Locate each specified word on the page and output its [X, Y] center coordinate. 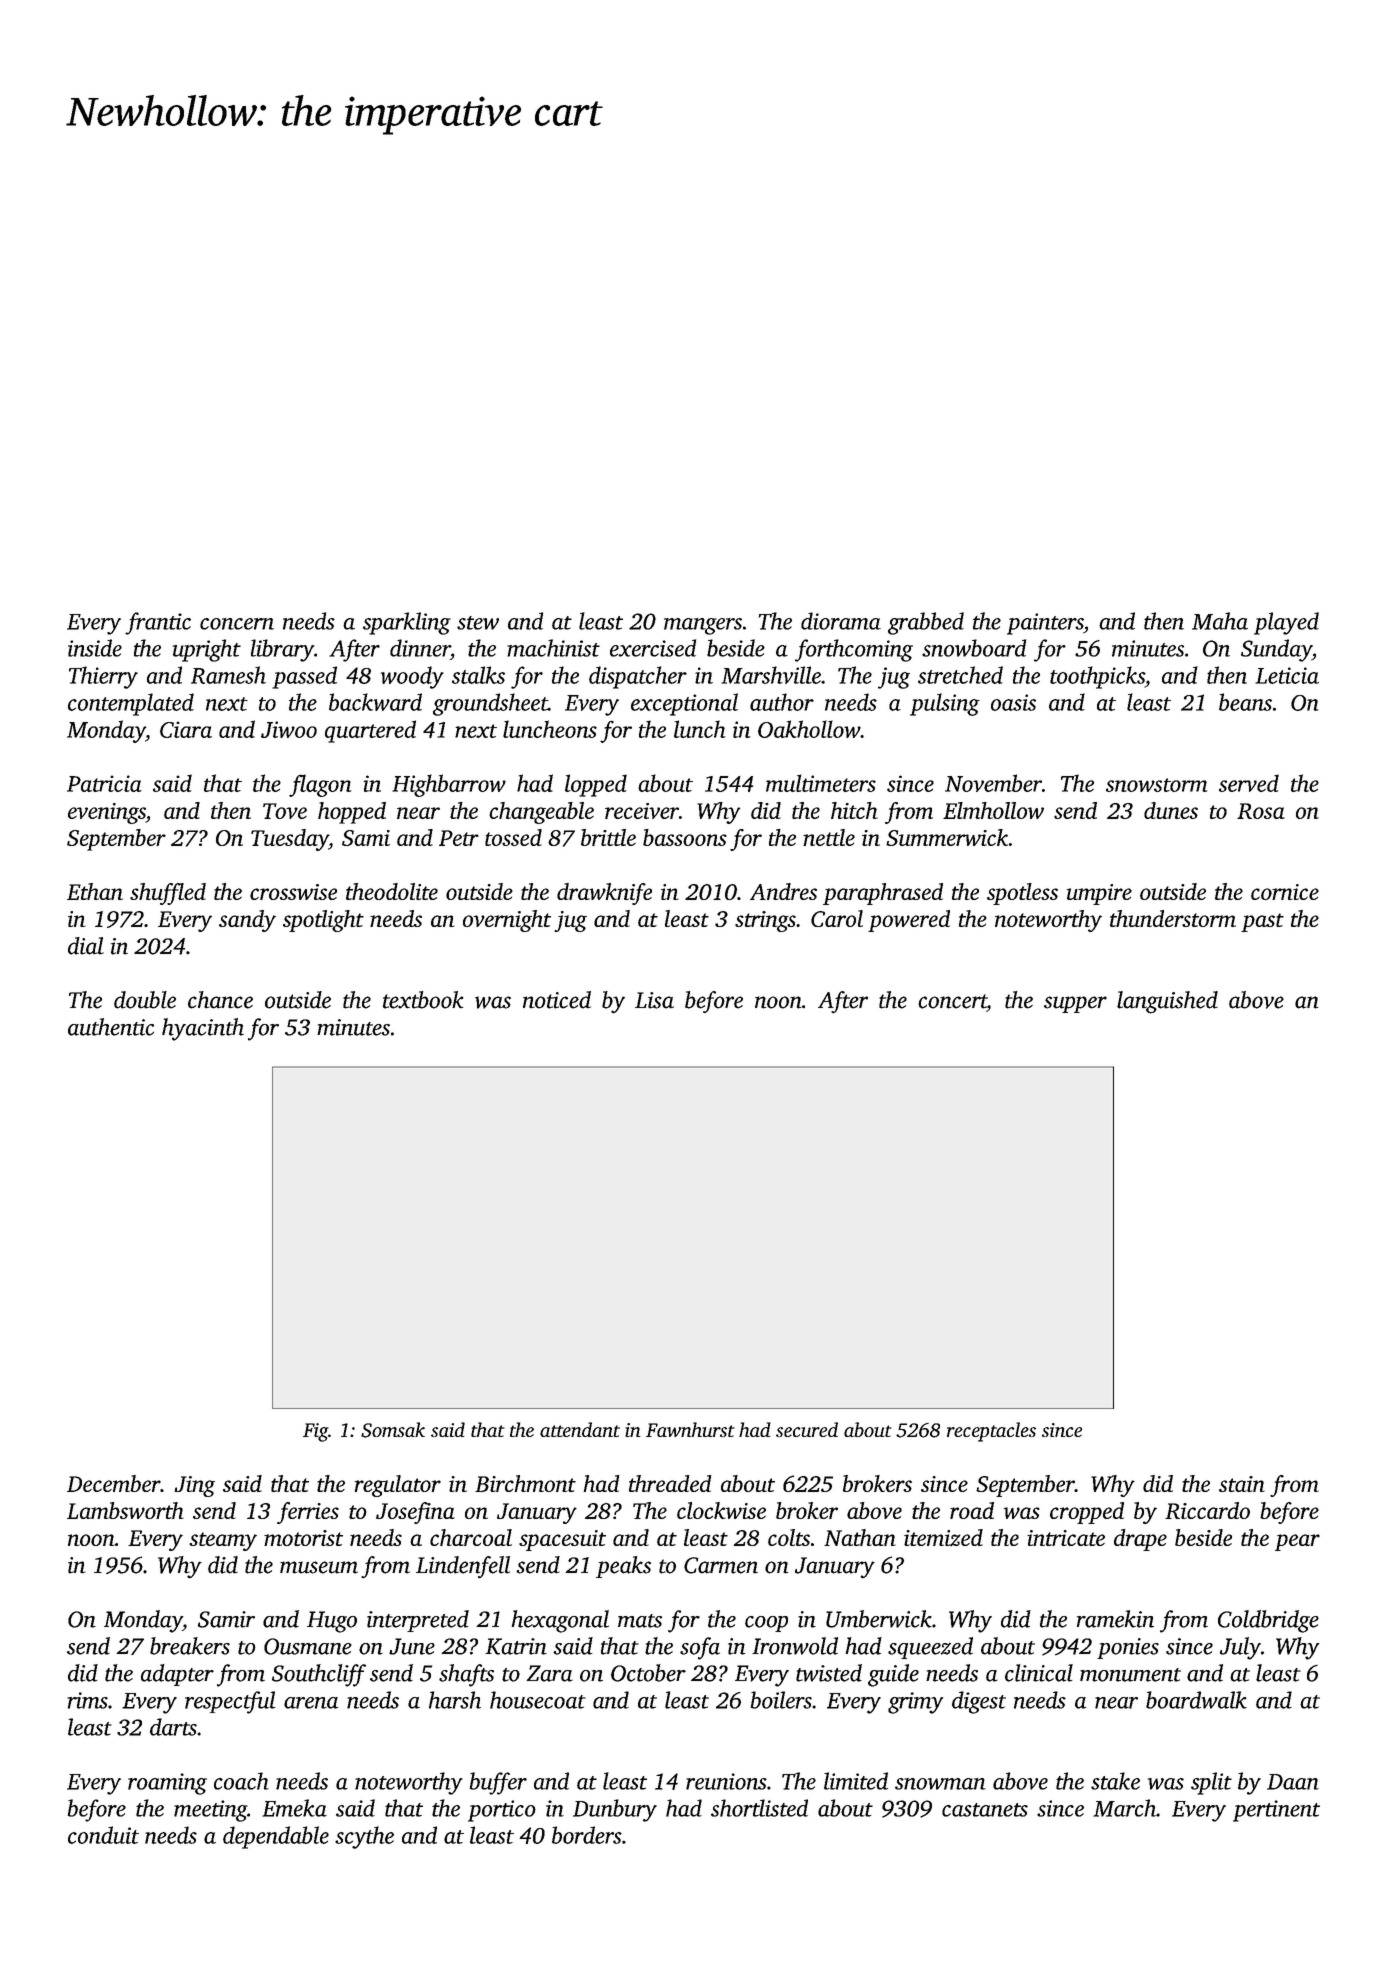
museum [319, 1567]
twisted [829, 1673]
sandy [247, 921]
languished [1167, 1002]
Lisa [654, 1000]
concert [952, 1001]
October [648, 1673]
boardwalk [1196, 1700]
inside [95, 648]
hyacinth [203, 1029]
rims [87, 1700]
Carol [837, 918]
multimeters [821, 783]
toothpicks [1097, 677]
